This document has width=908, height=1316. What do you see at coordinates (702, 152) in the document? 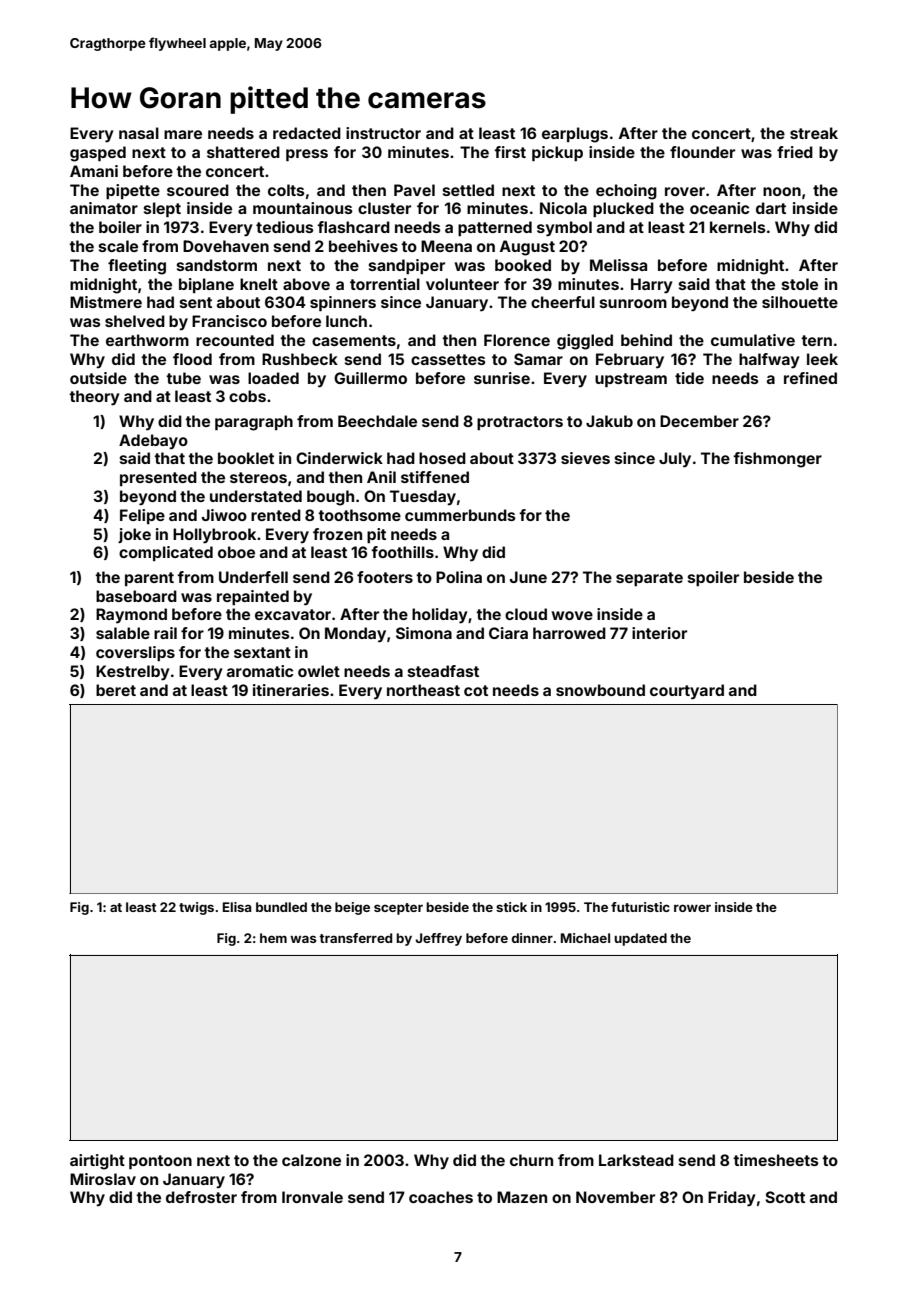
I see `flounder` at bounding box center [702, 152].
